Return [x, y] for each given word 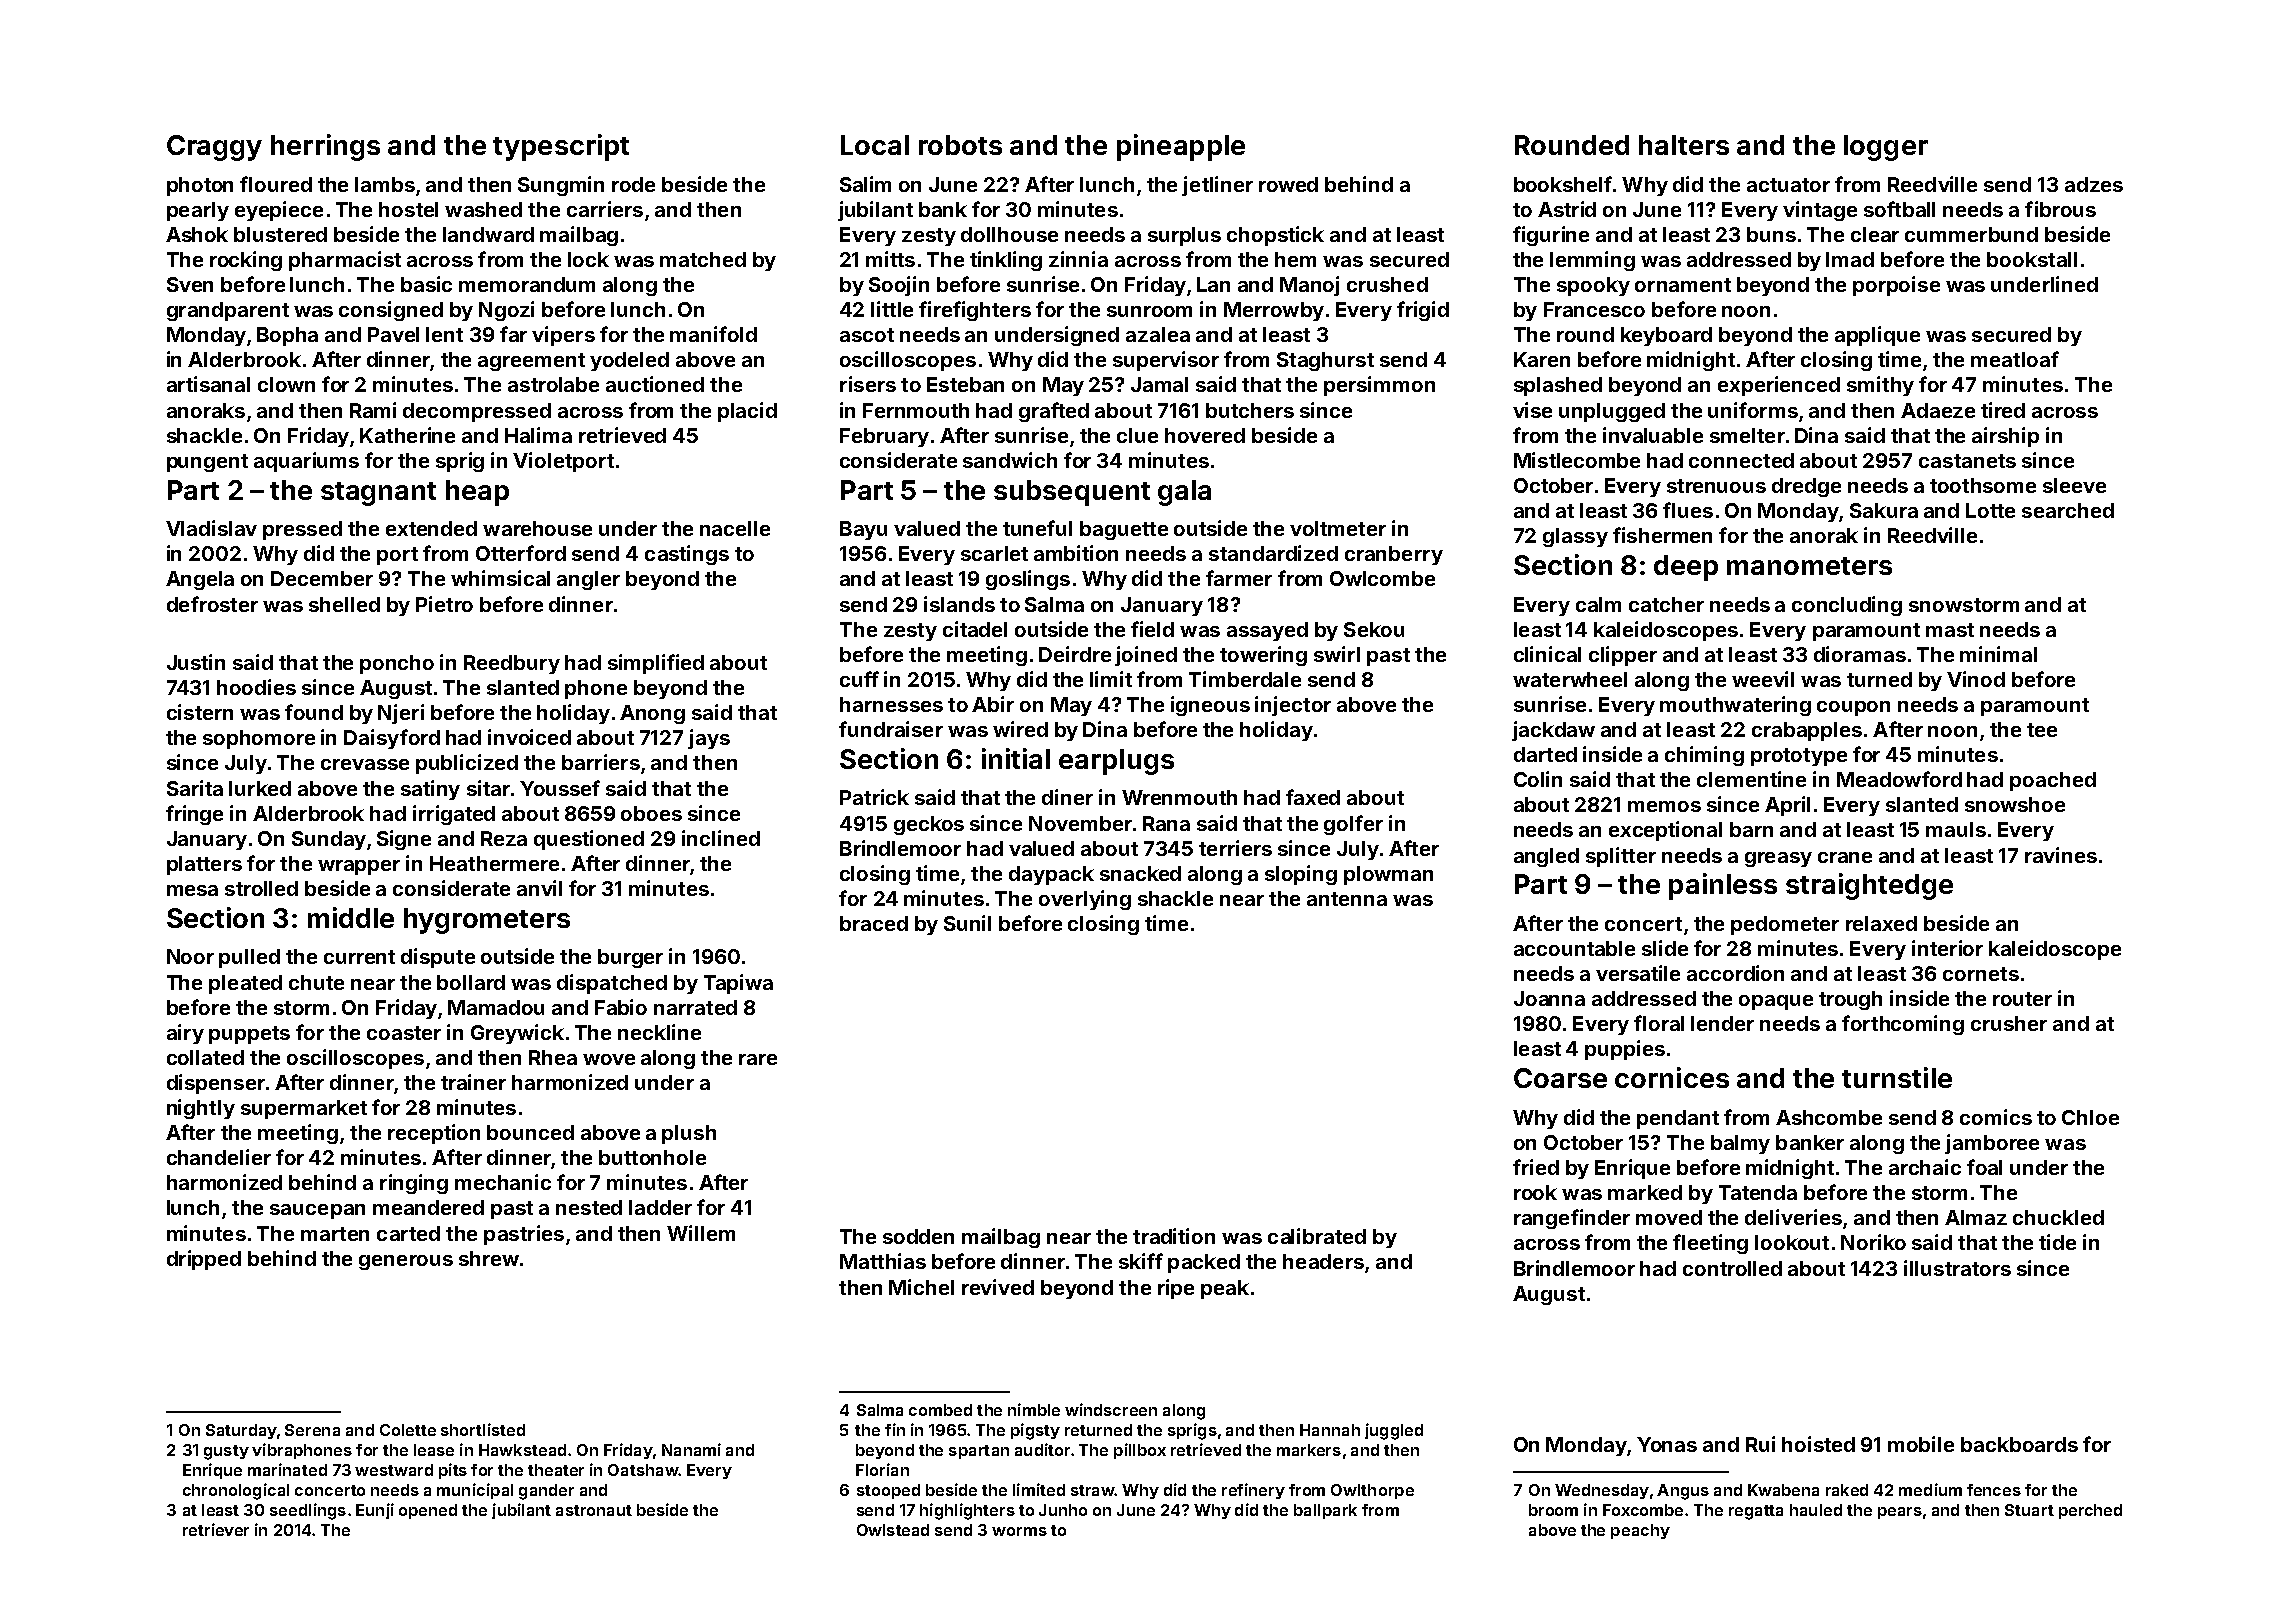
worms [1019, 1531]
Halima [538, 435]
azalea [1158, 334]
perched [2090, 1511]
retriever [216, 1529]
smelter [1747, 435]
